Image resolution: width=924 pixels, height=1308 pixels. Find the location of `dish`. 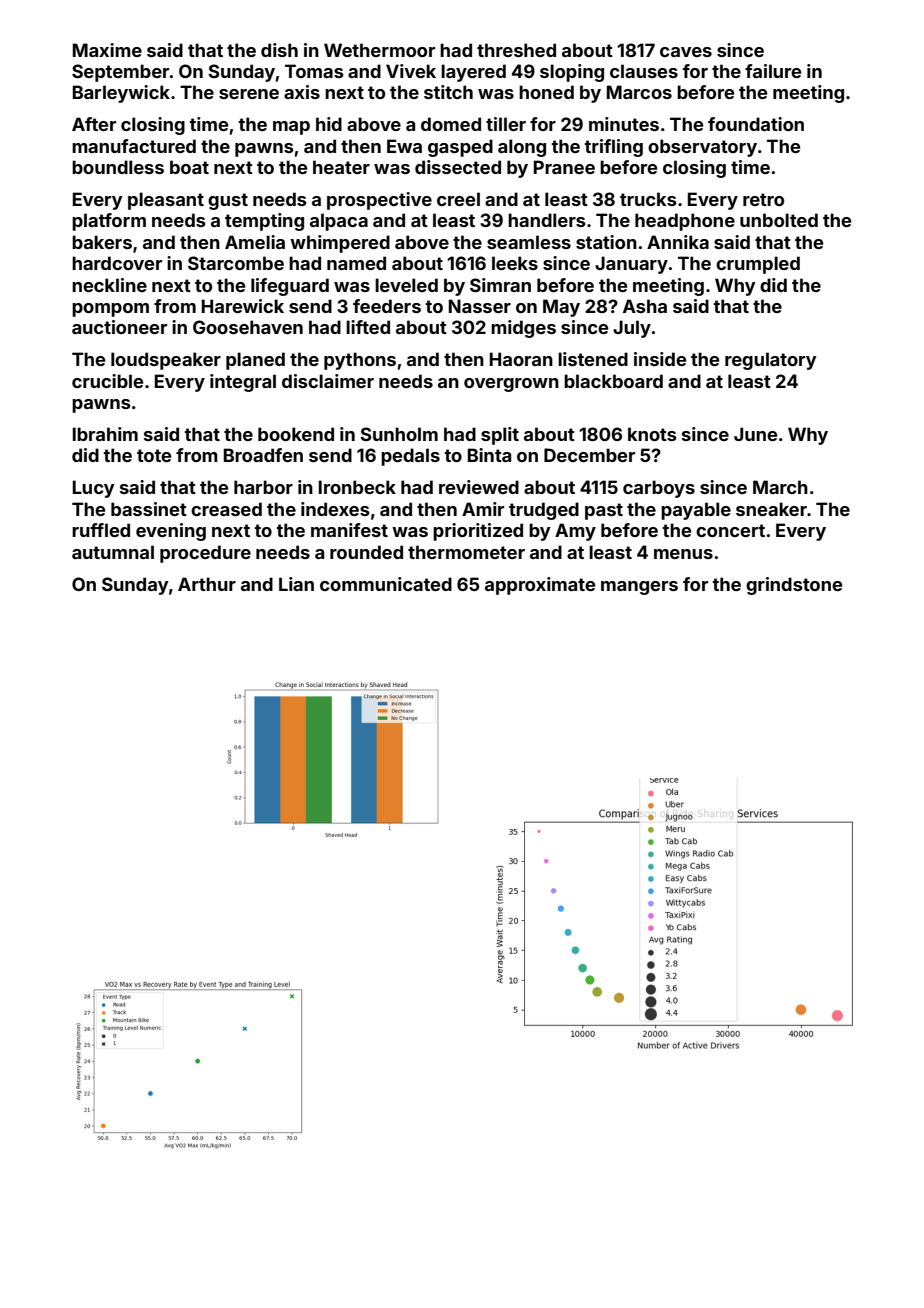

dish is located at coordinates (279, 50).
